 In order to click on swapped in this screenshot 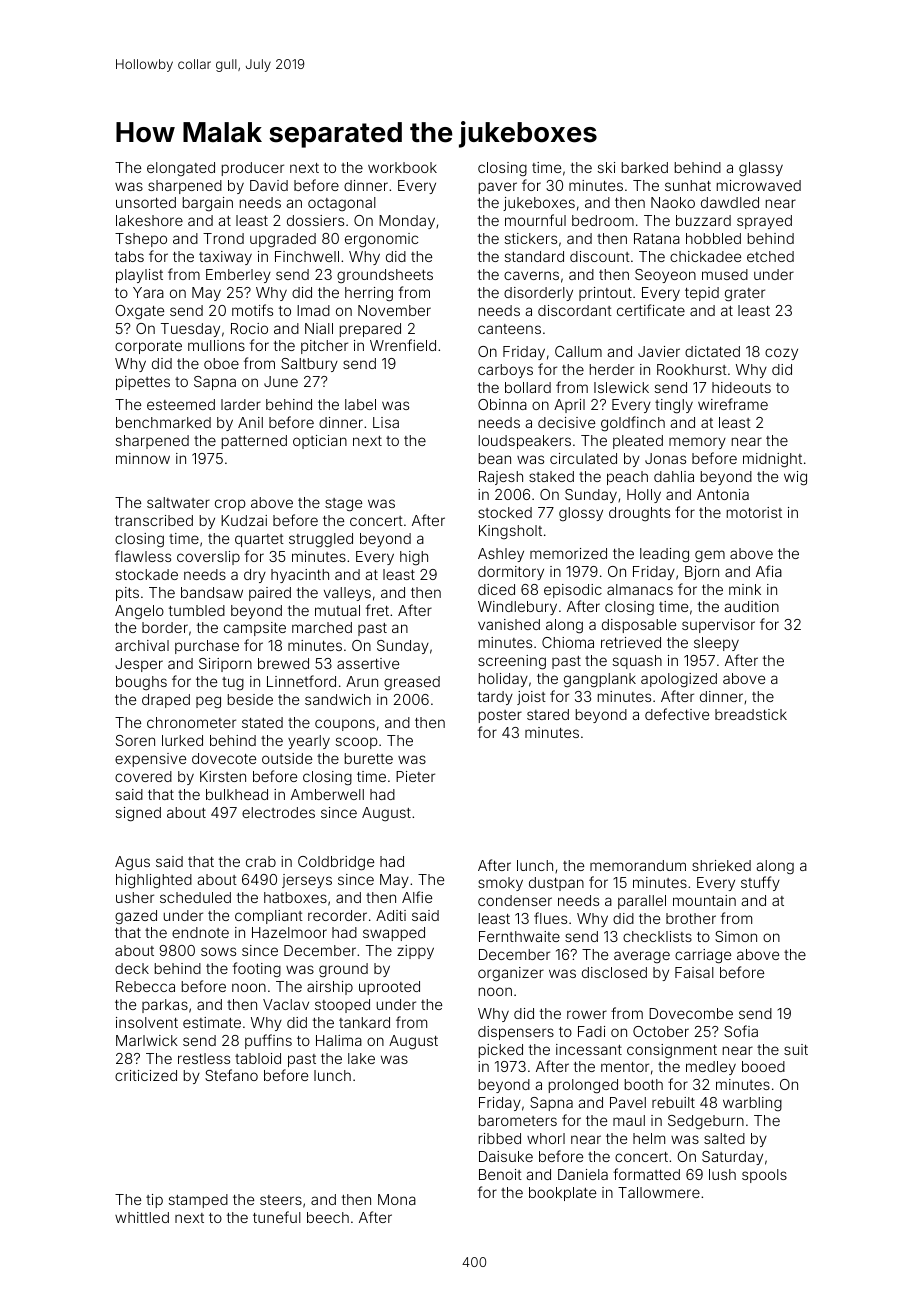, I will do `click(394, 934)`.
